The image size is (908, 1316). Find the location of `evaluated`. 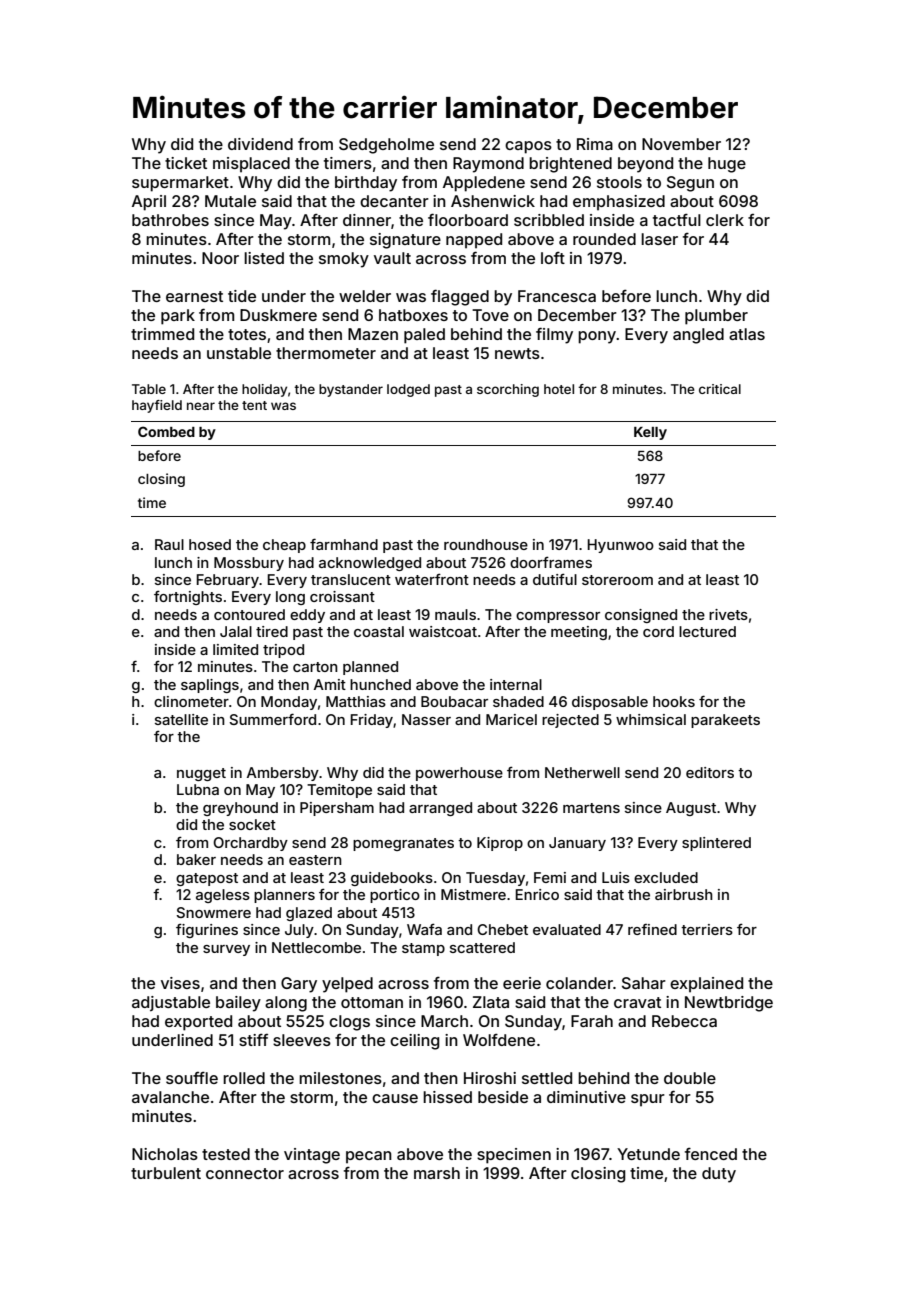

evaluated is located at coordinates (567, 929).
